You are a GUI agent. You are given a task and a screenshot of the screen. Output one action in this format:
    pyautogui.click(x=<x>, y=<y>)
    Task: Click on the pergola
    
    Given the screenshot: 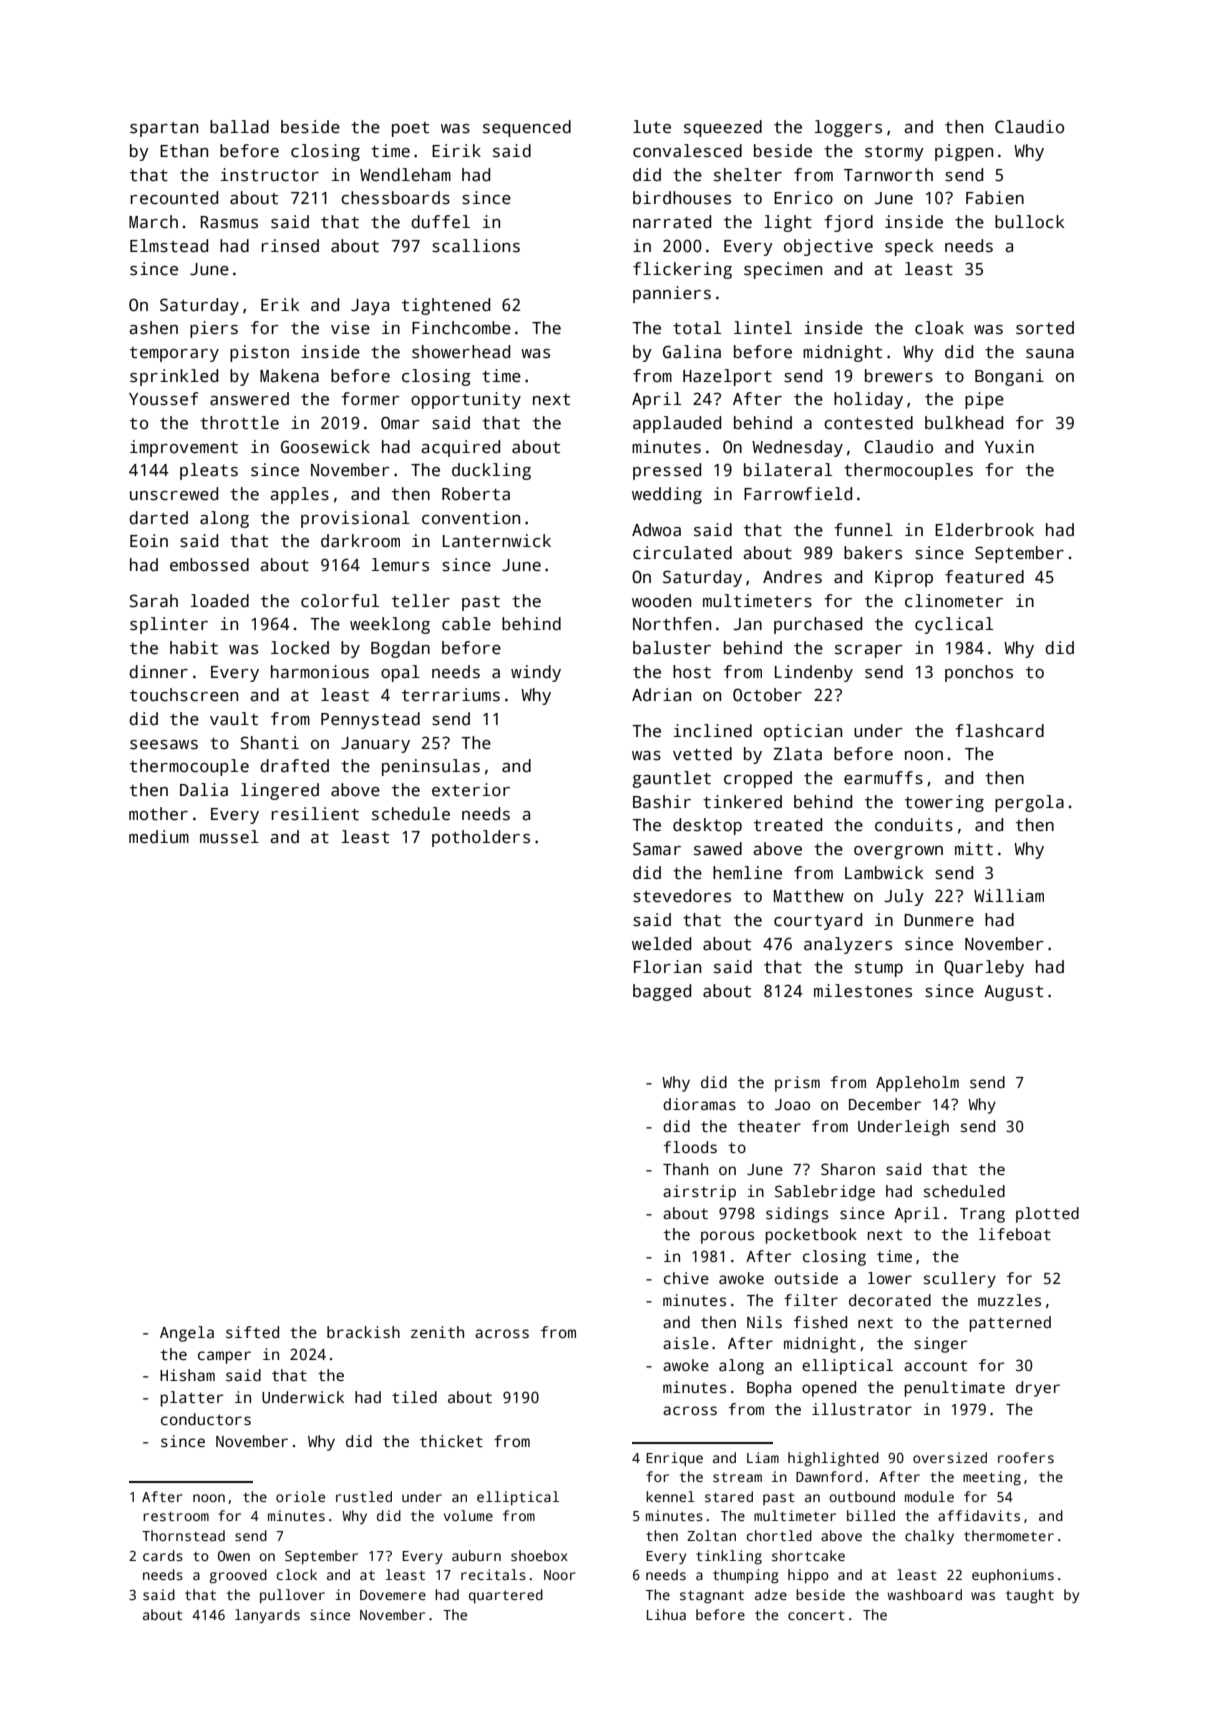 What is the action you would take?
    pyautogui.click(x=1029, y=803)
